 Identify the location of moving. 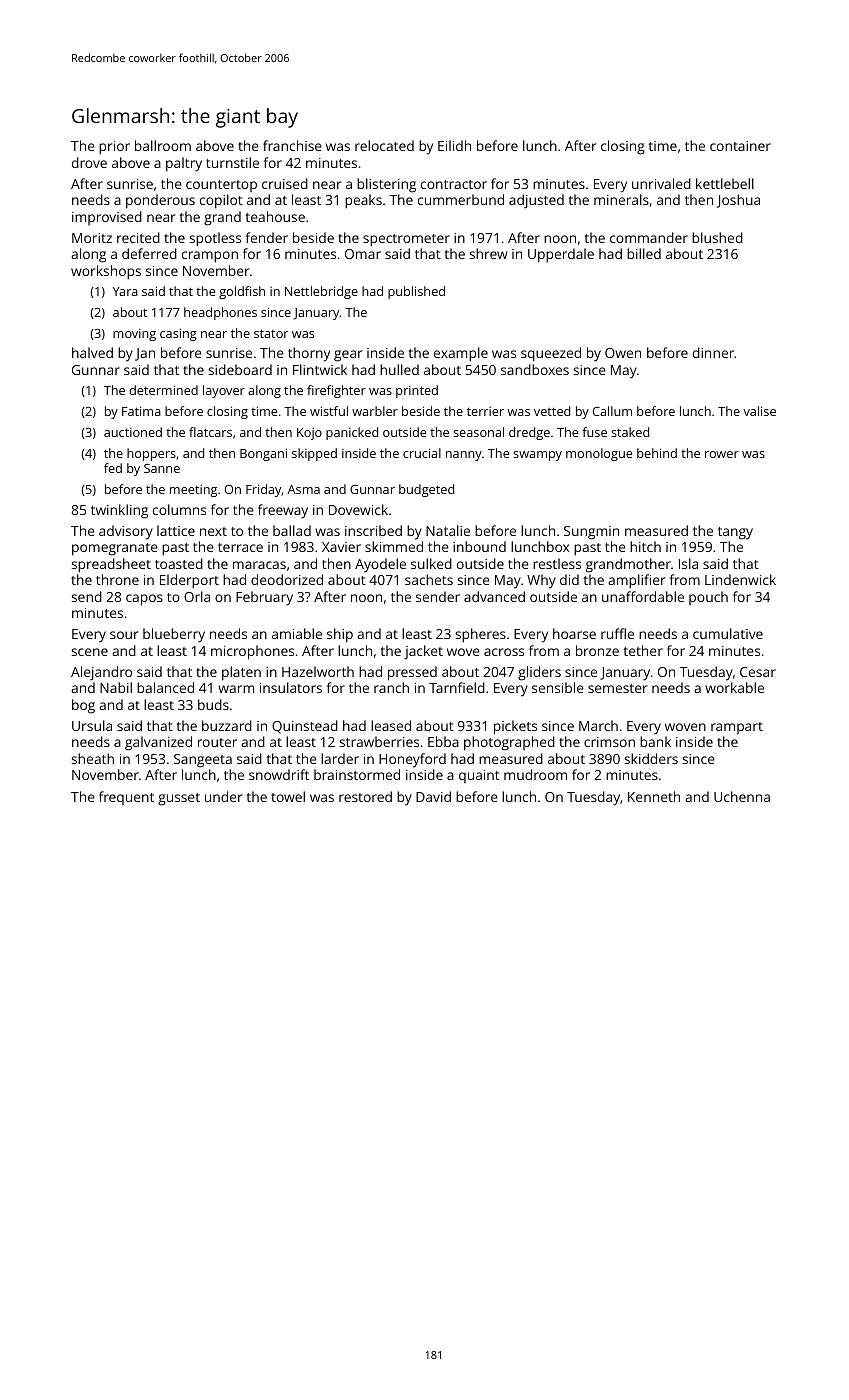
(134, 335).
